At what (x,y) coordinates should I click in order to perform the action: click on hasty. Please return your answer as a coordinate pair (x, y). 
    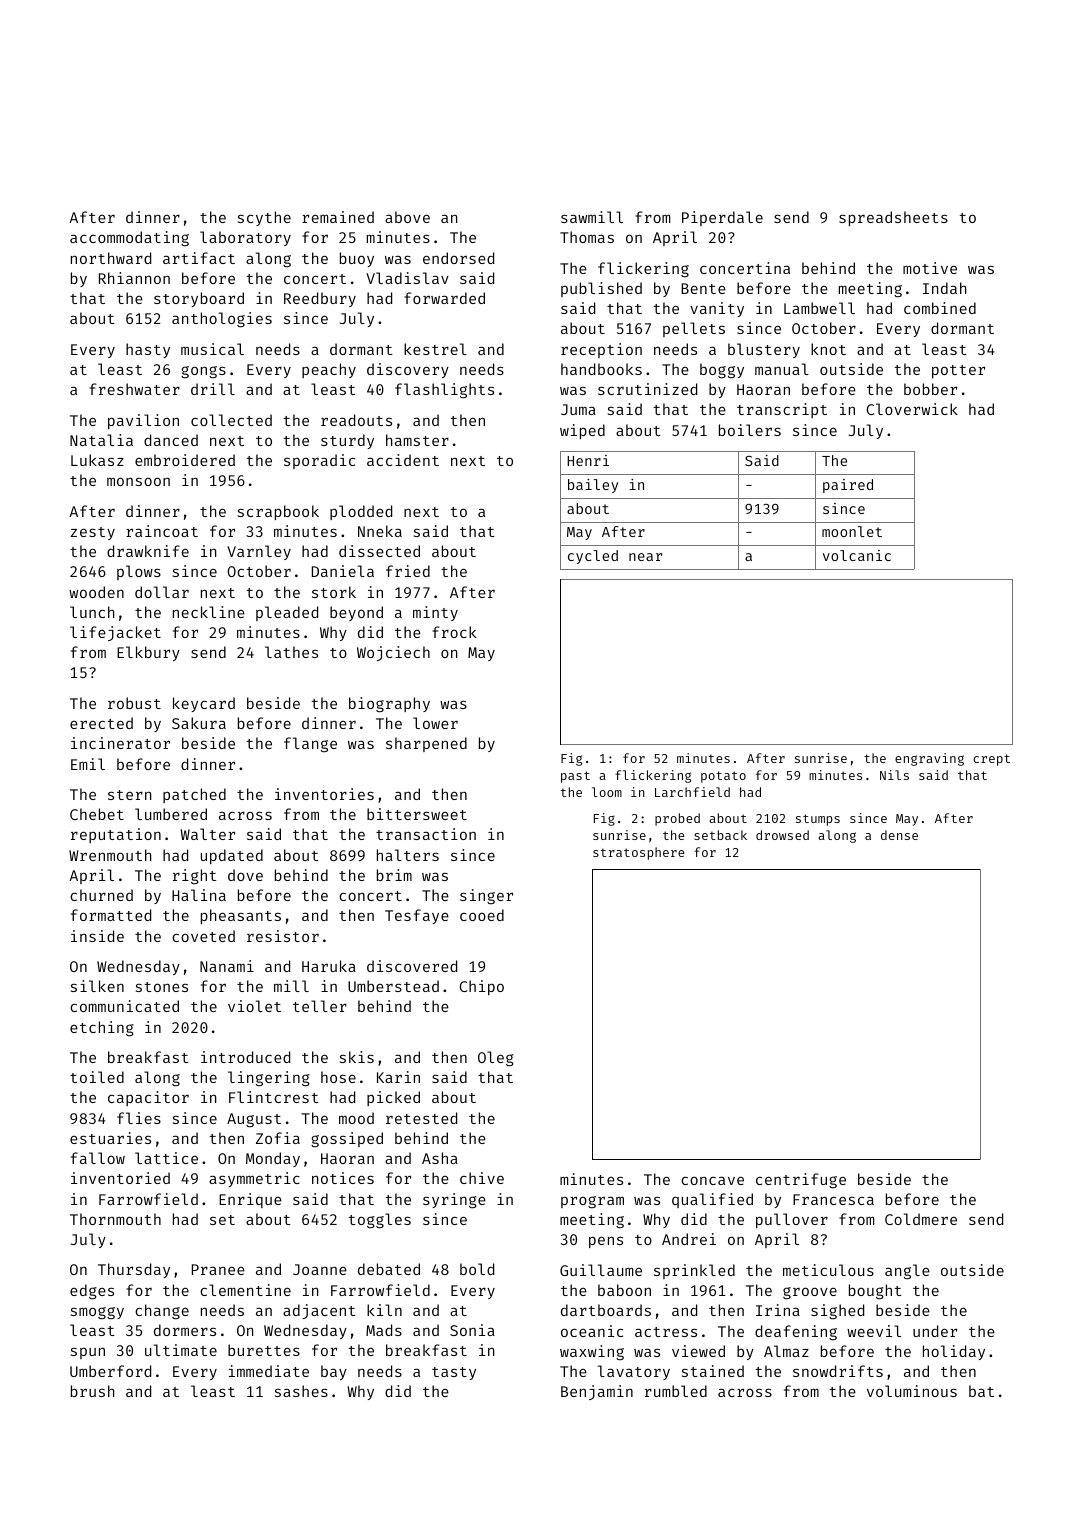
    Looking at the image, I should click on (148, 350).
